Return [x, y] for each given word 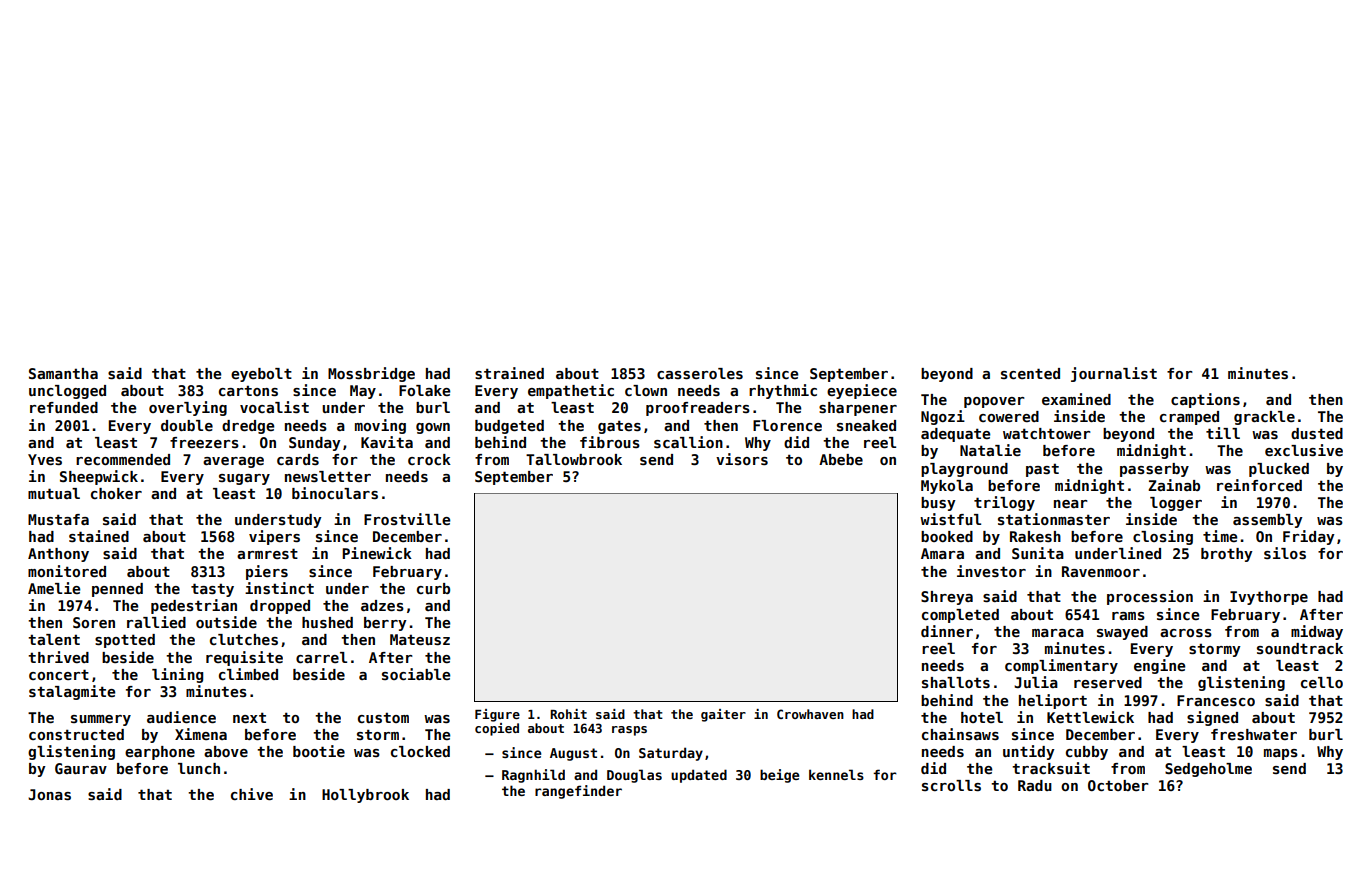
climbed [248, 674]
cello [1322, 682]
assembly [1268, 521]
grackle [1264, 418]
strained [509, 373]
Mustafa [58, 519]
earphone [160, 753]
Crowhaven [810, 714]
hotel [982, 717]
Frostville [407, 519]
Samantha [63, 373]
